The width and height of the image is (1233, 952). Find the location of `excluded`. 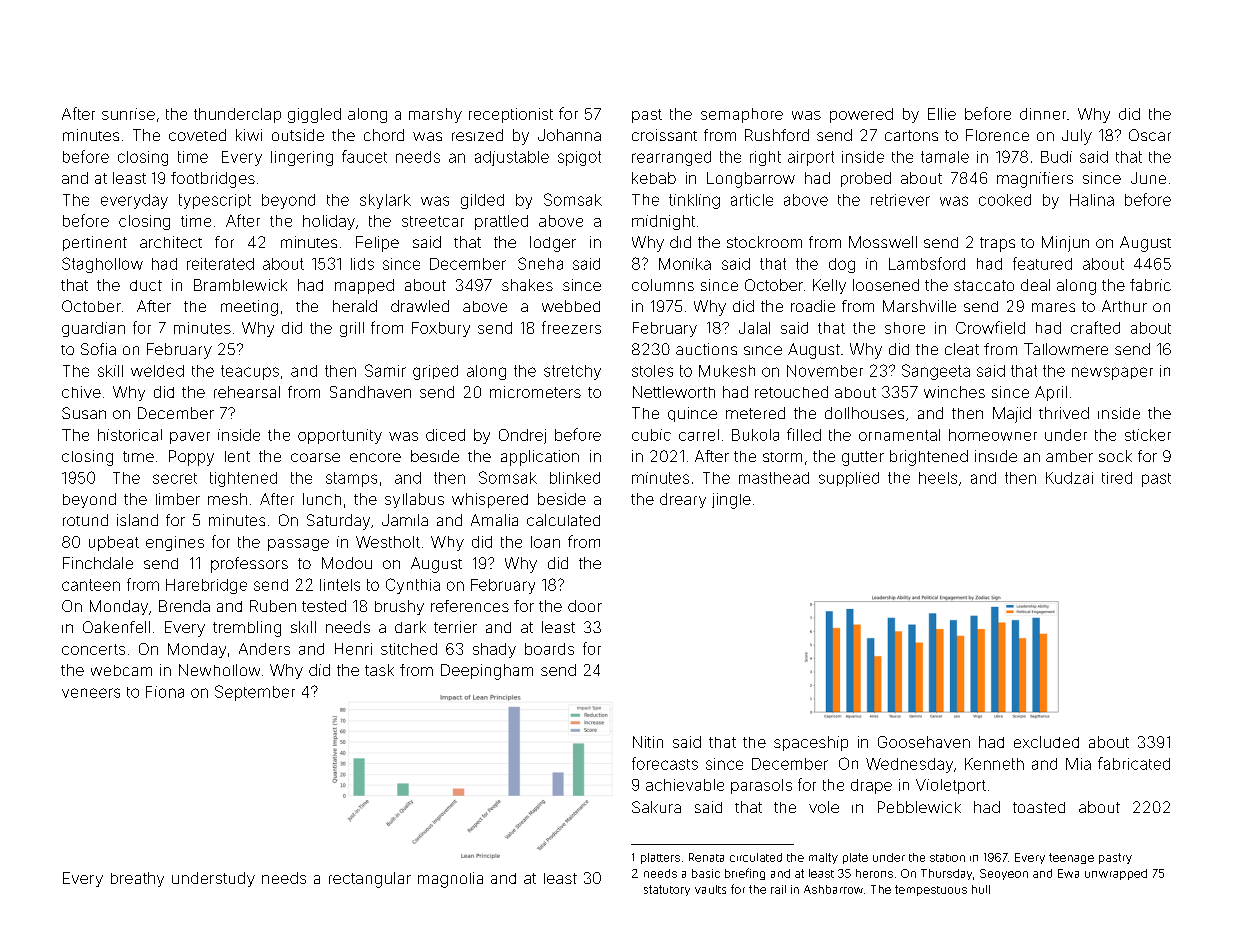

excluded is located at coordinates (1046, 742).
